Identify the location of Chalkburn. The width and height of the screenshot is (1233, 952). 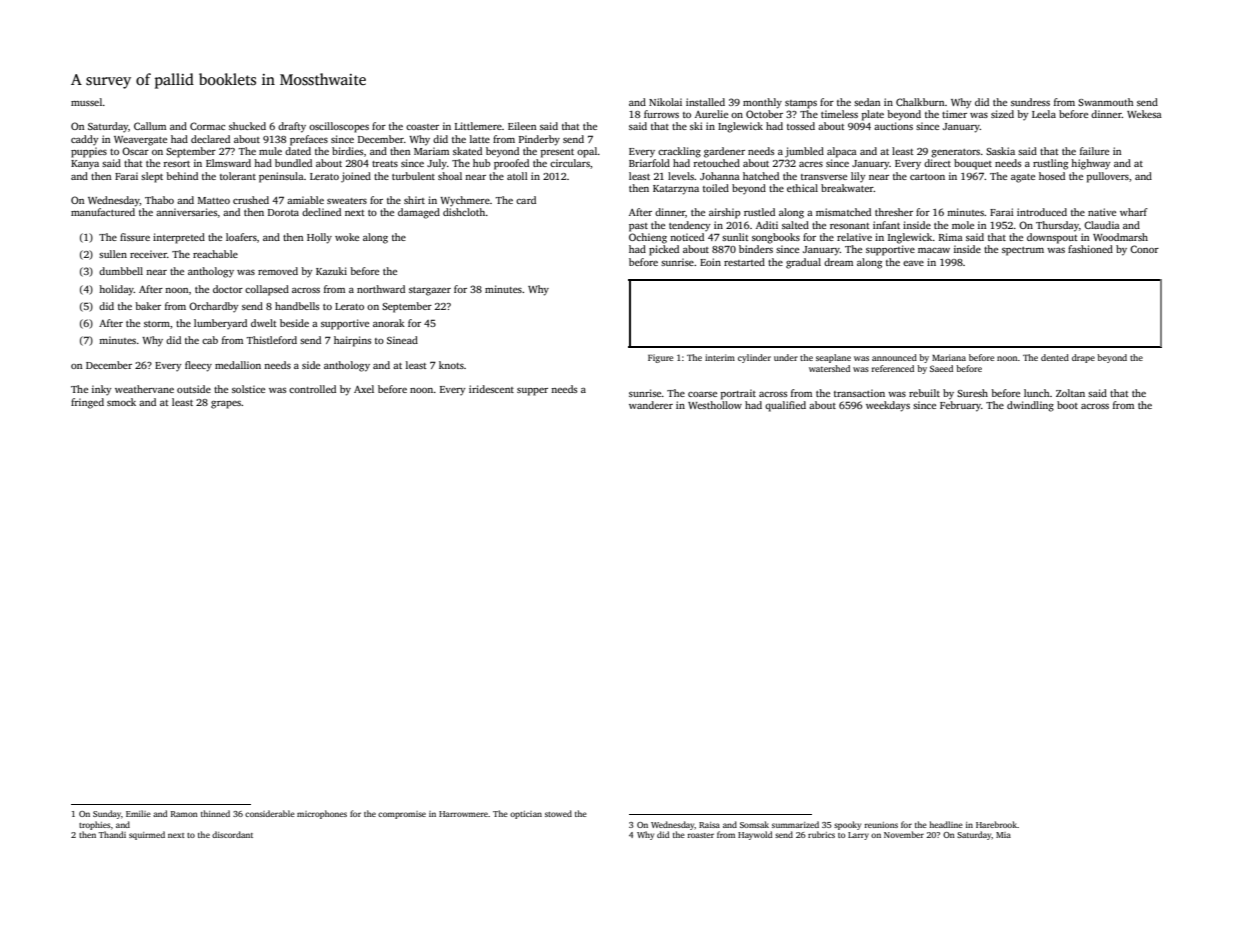
(920, 102).
